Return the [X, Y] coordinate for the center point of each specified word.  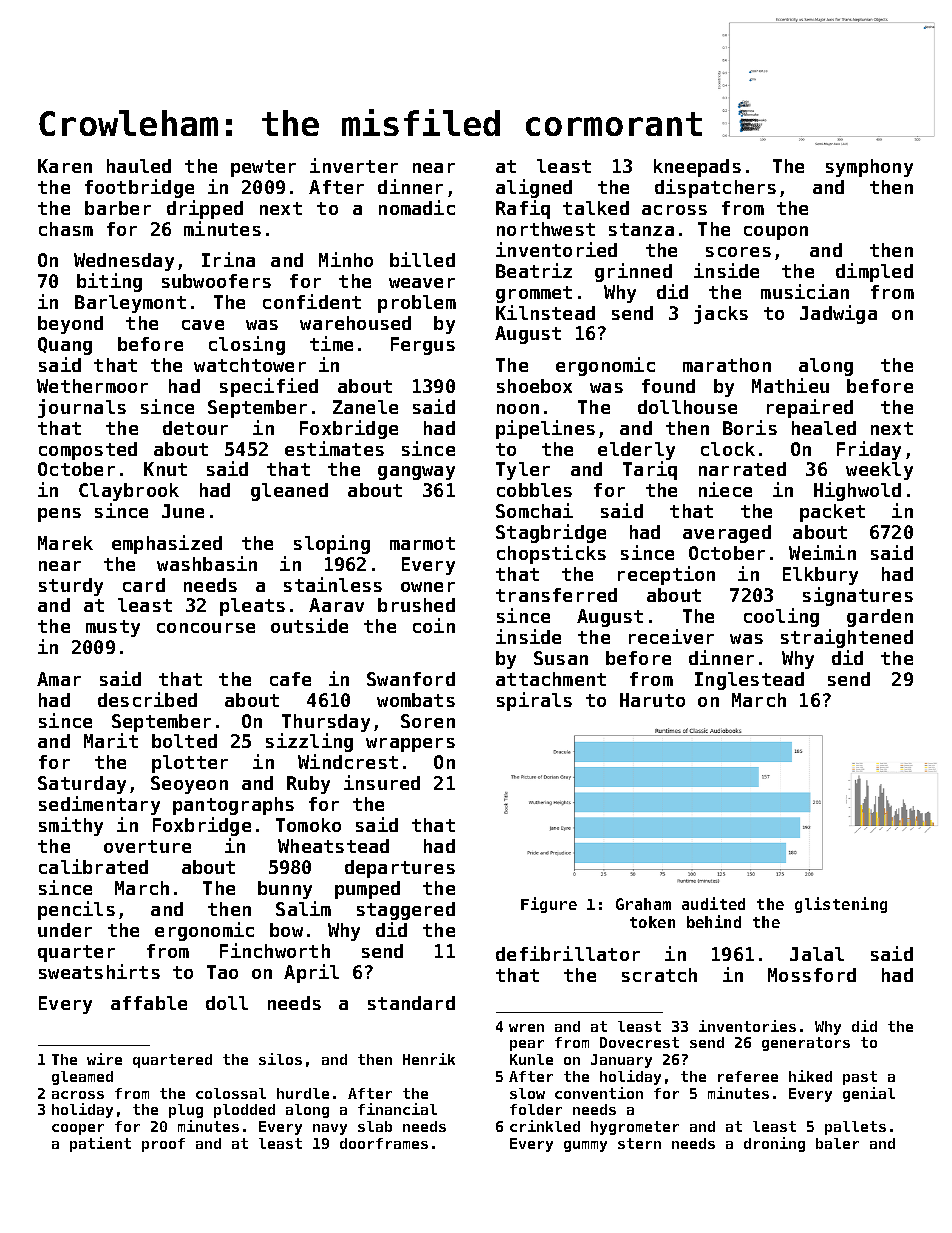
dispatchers [715, 188]
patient [100, 1144]
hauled [139, 166]
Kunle [531, 1059]
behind [714, 921]
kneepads [697, 168]
